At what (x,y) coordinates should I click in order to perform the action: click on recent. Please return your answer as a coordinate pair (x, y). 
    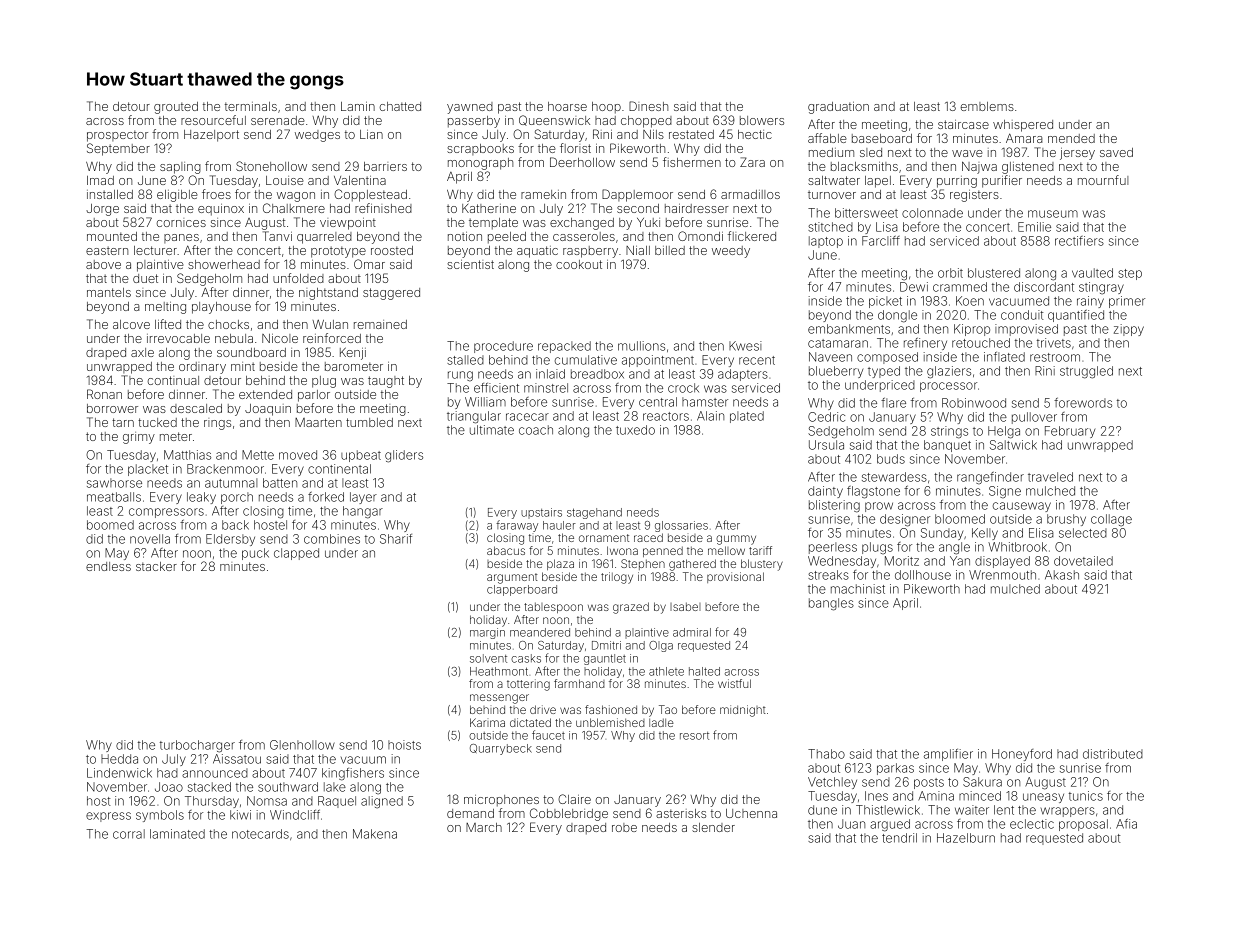
    Looking at the image, I should click on (757, 360).
